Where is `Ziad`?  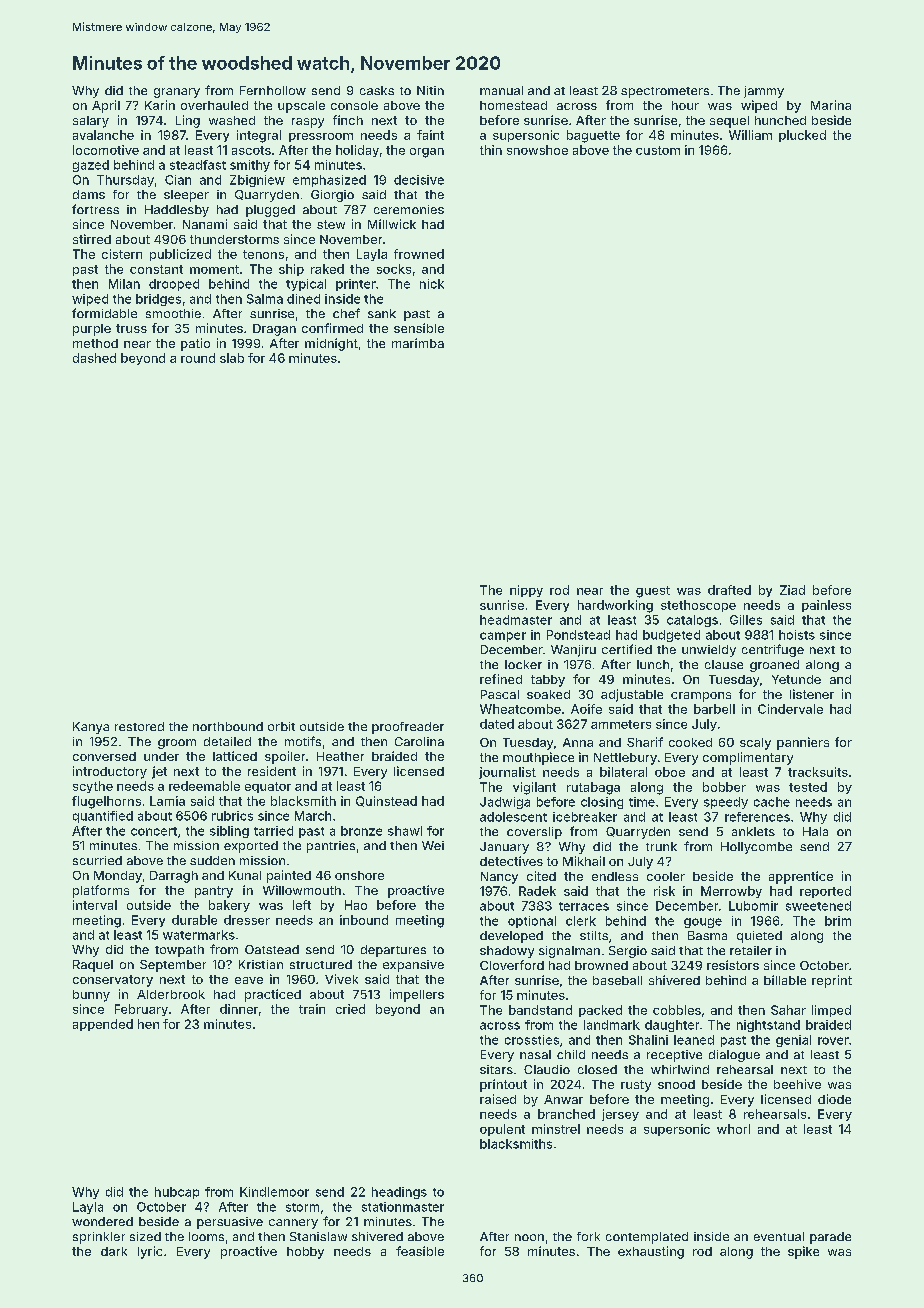 Ziad is located at coordinates (792, 590).
